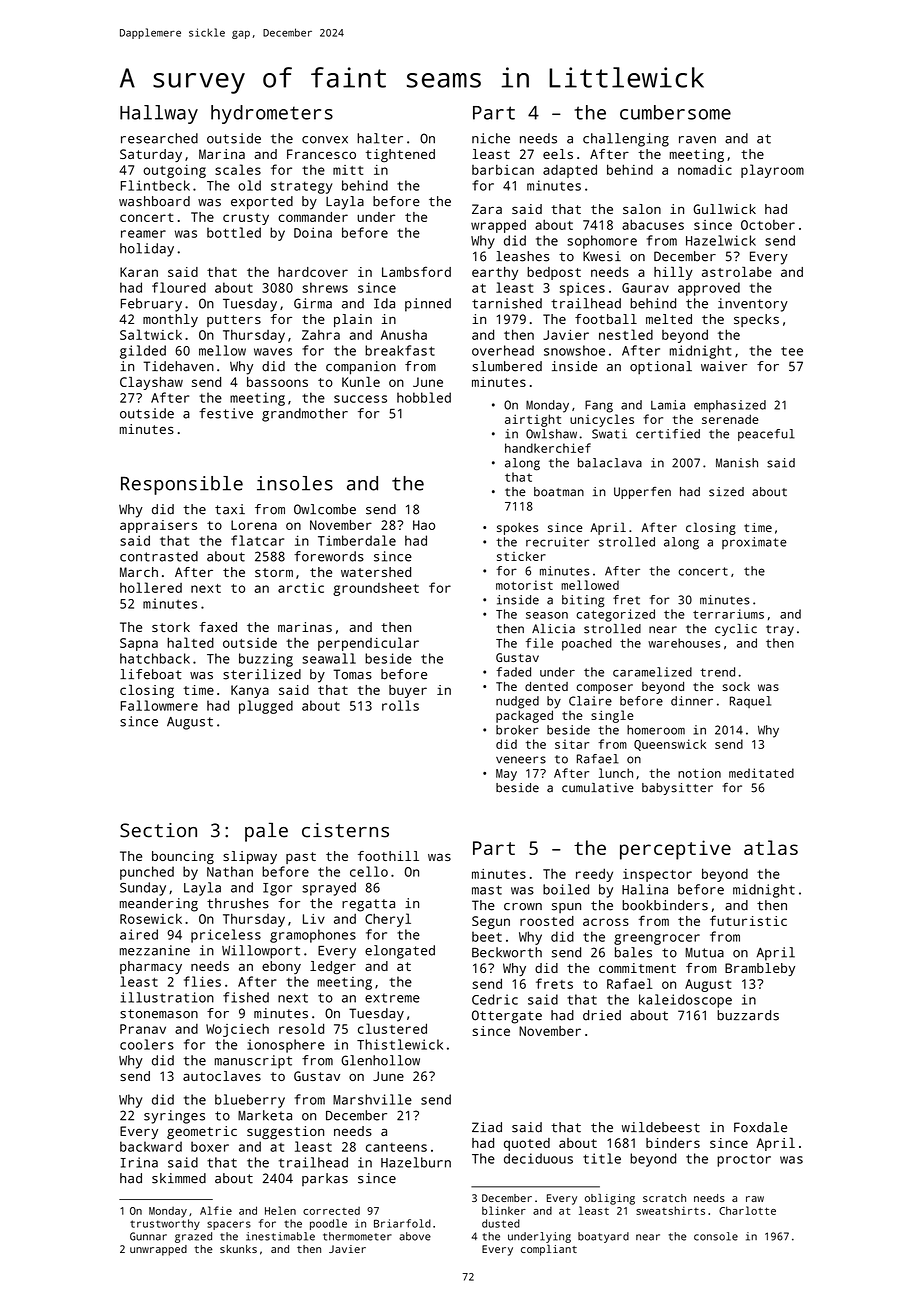 This screenshot has height=1308, width=924. Describe the element at coordinates (143, 234) in the screenshot. I see `reamer` at that location.
